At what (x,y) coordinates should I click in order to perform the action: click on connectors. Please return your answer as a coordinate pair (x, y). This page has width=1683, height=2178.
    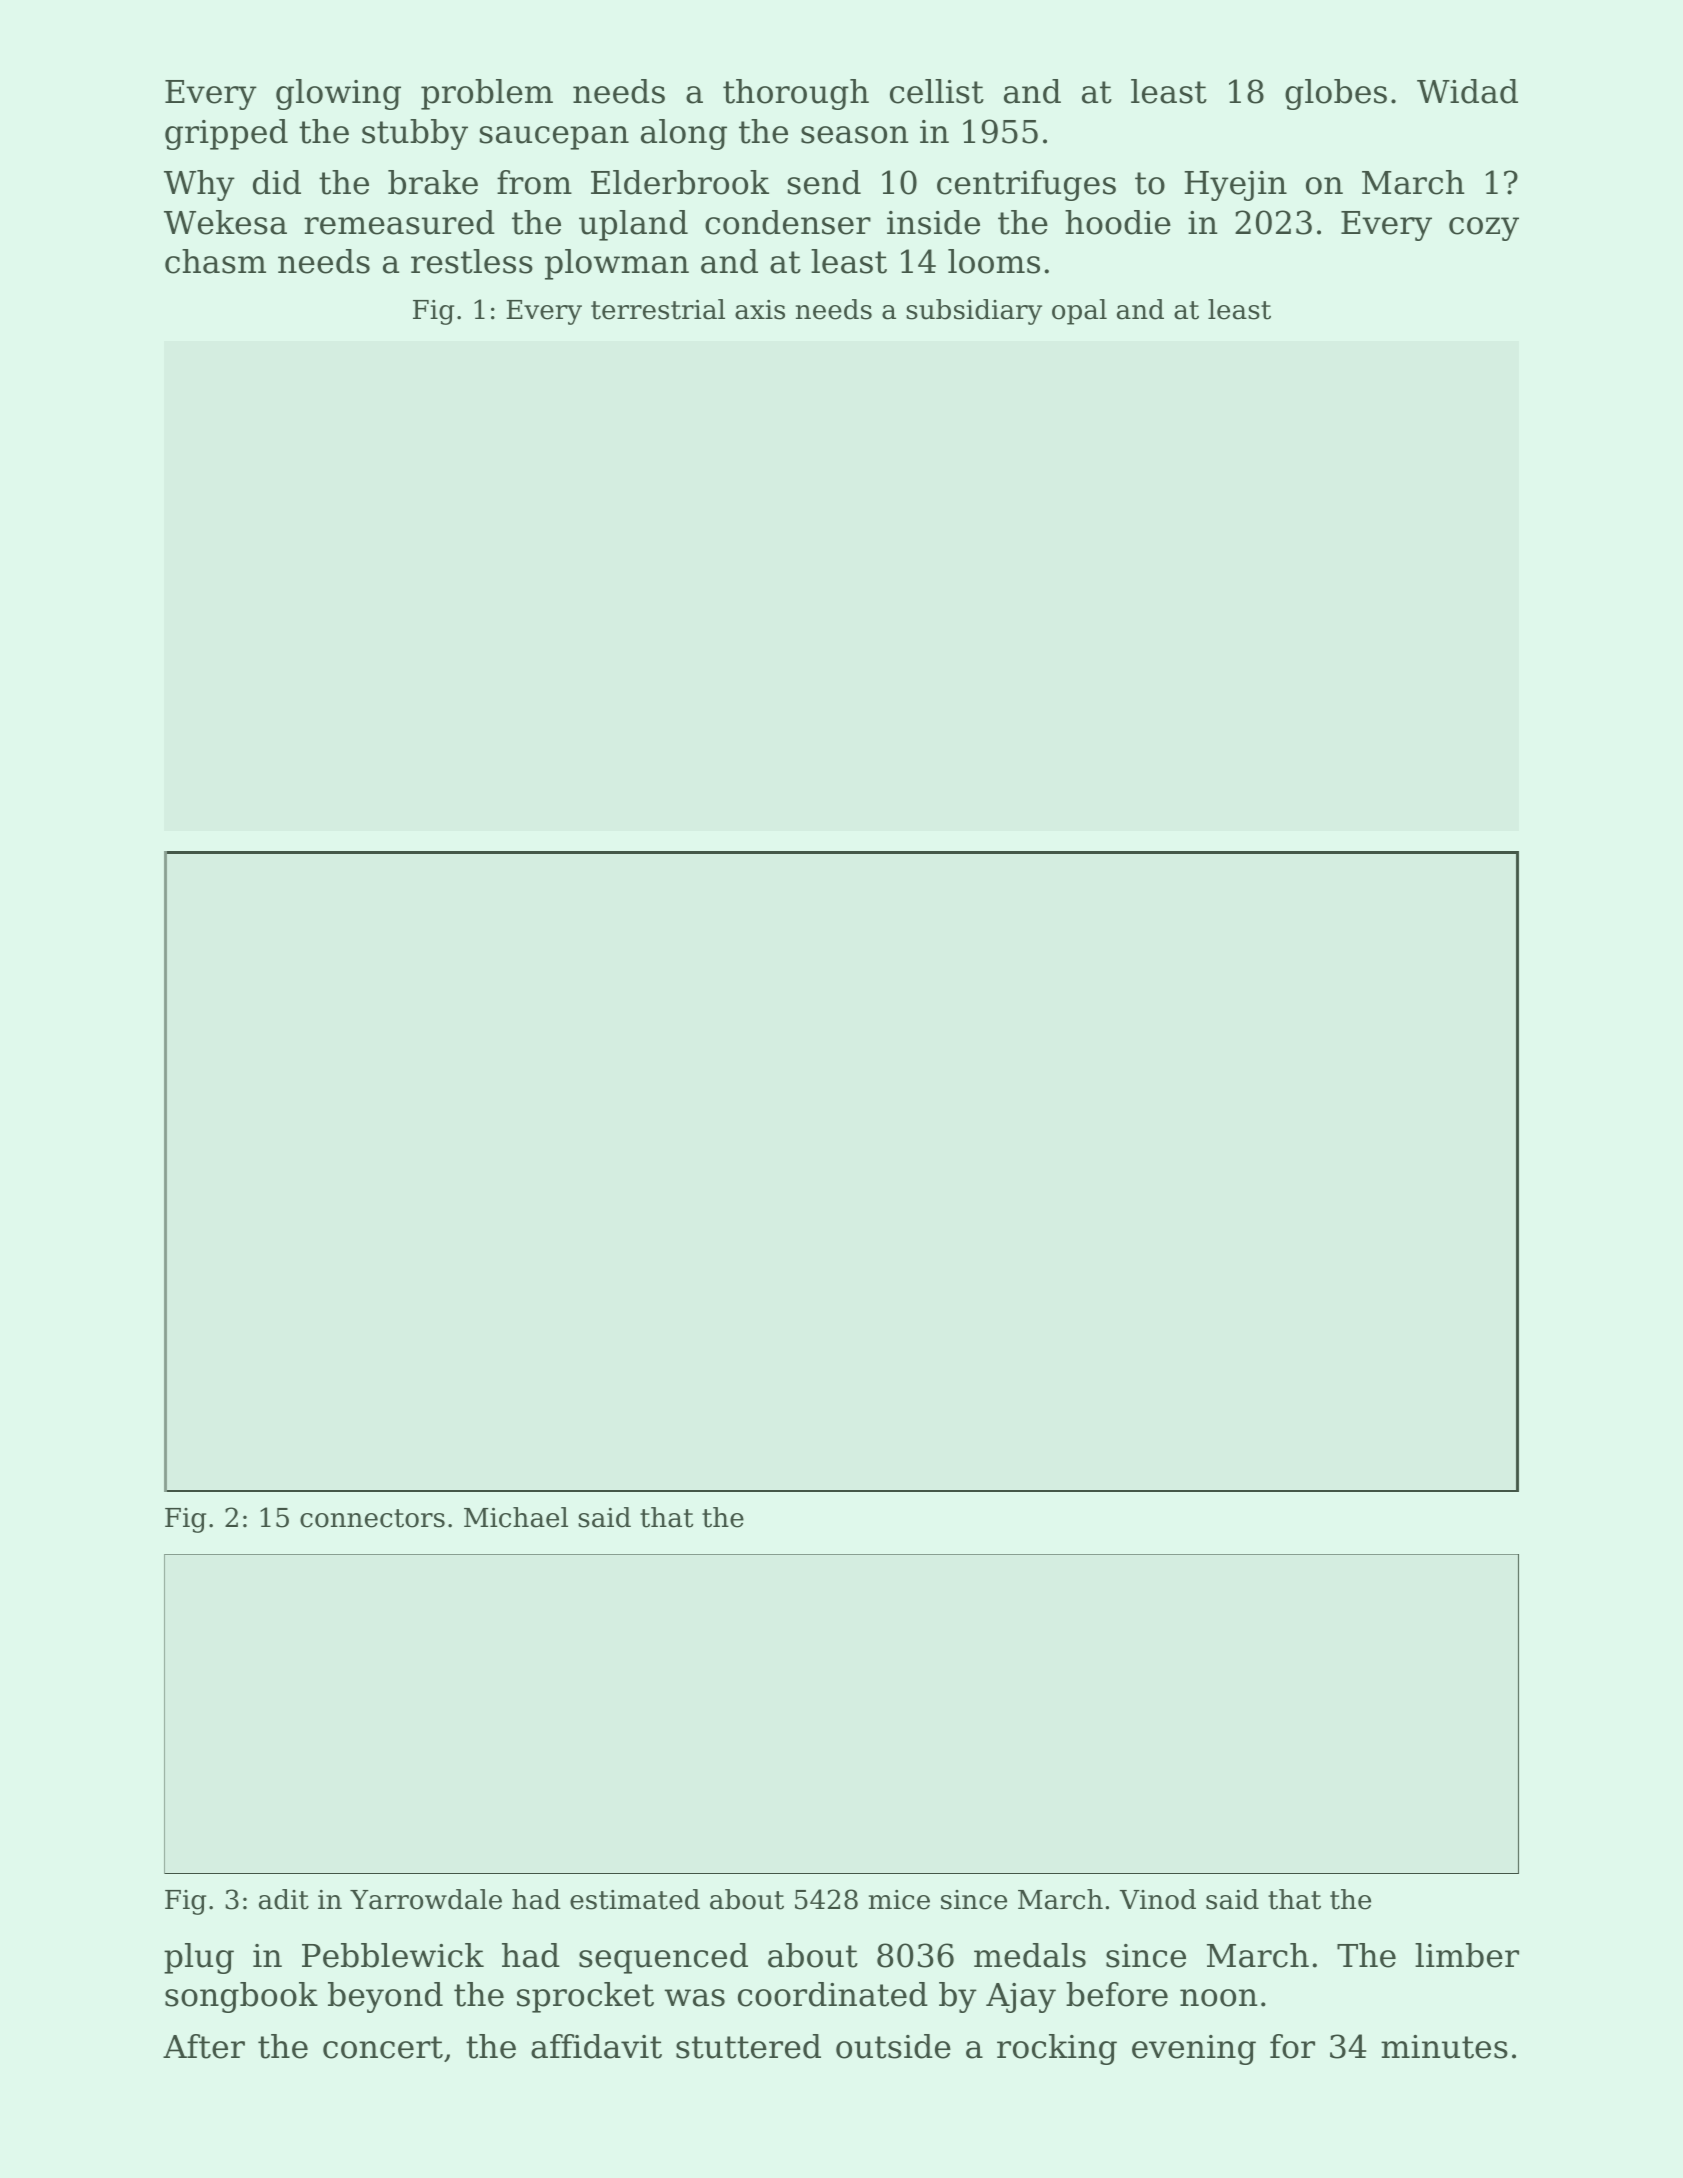
    Looking at the image, I should click on (372, 1518).
